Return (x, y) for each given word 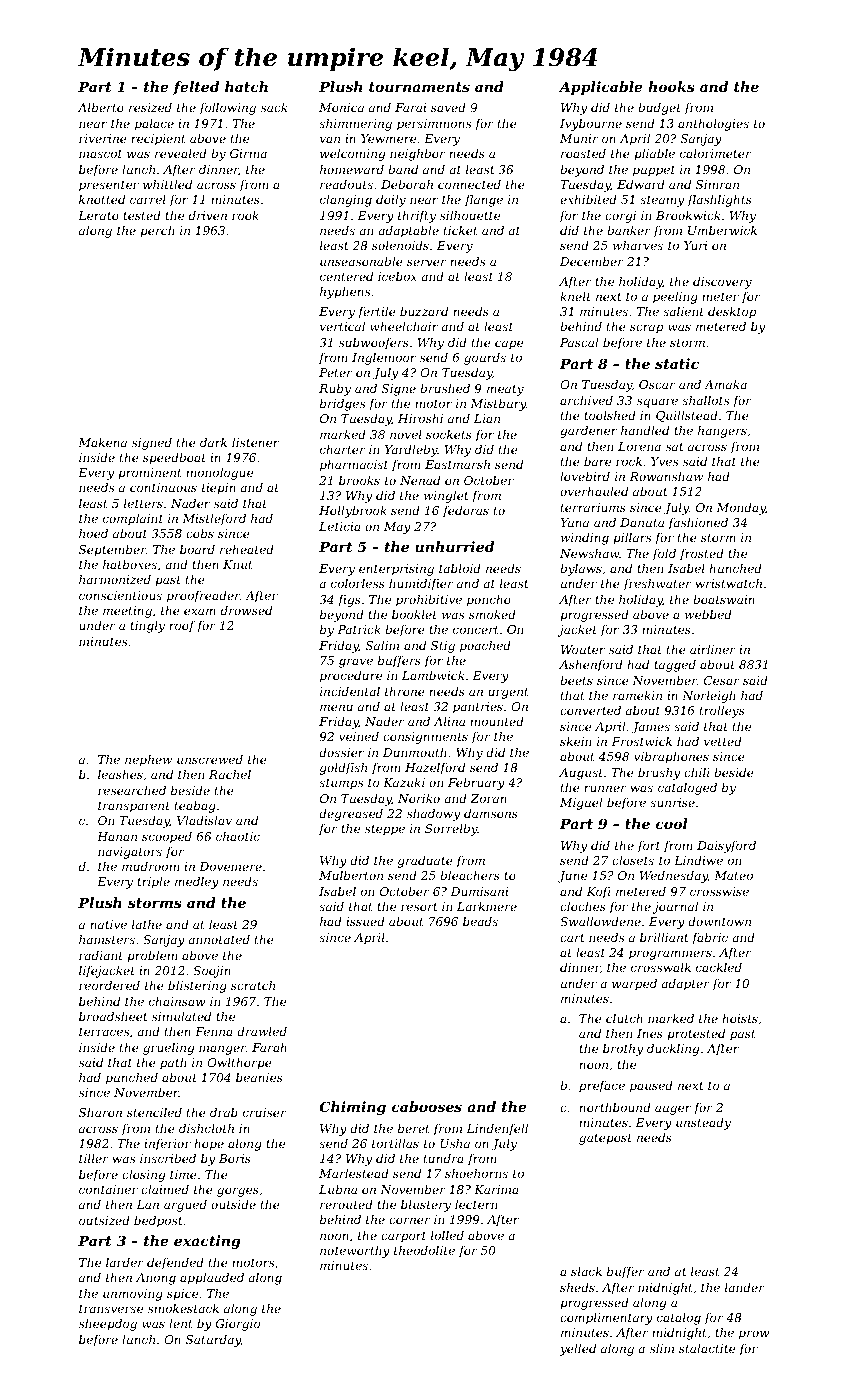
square (657, 403)
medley (197, 883)
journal (675, 908)
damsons (491, 813)
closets (633, 860)
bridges (342, 405)
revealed (181, 153)
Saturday (213, 1341)
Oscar (657, 384)
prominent (150, 474)
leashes (120, 774)
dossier (341, 752)
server (426, 262)
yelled (578, 1350)
